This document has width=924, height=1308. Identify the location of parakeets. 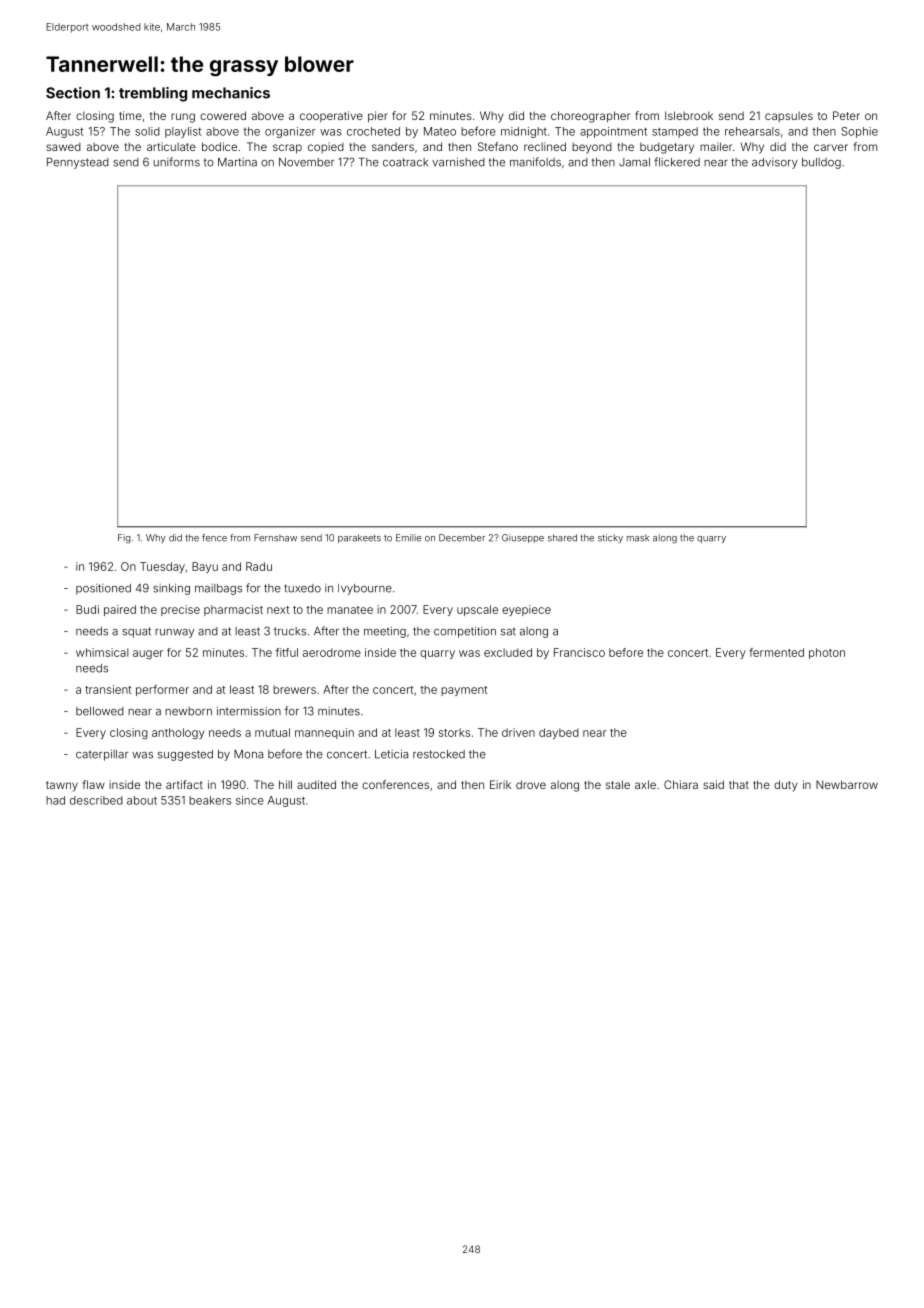
(359, 538).
